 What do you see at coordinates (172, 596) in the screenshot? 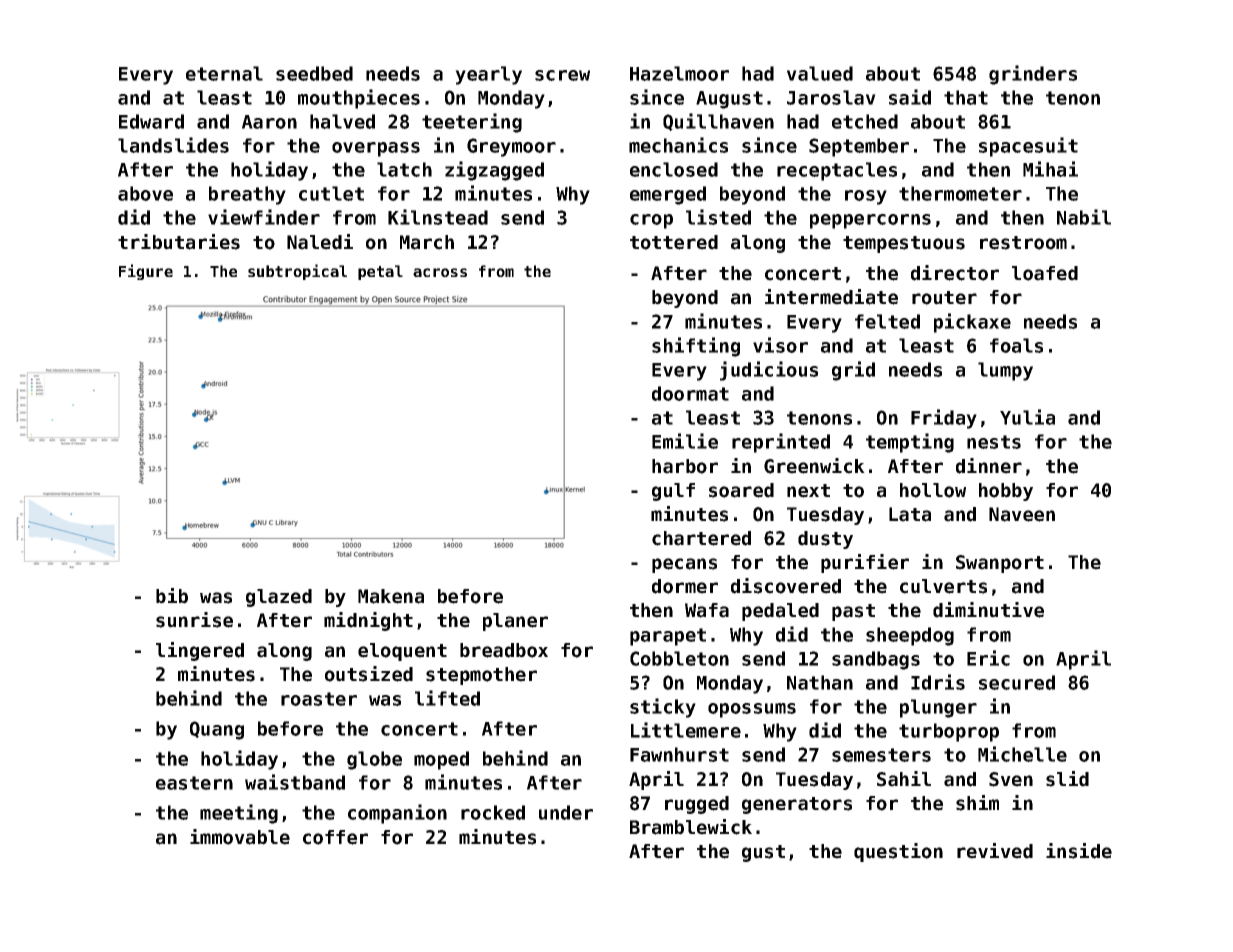
I see `bib` at bounding box center [172, 596].
